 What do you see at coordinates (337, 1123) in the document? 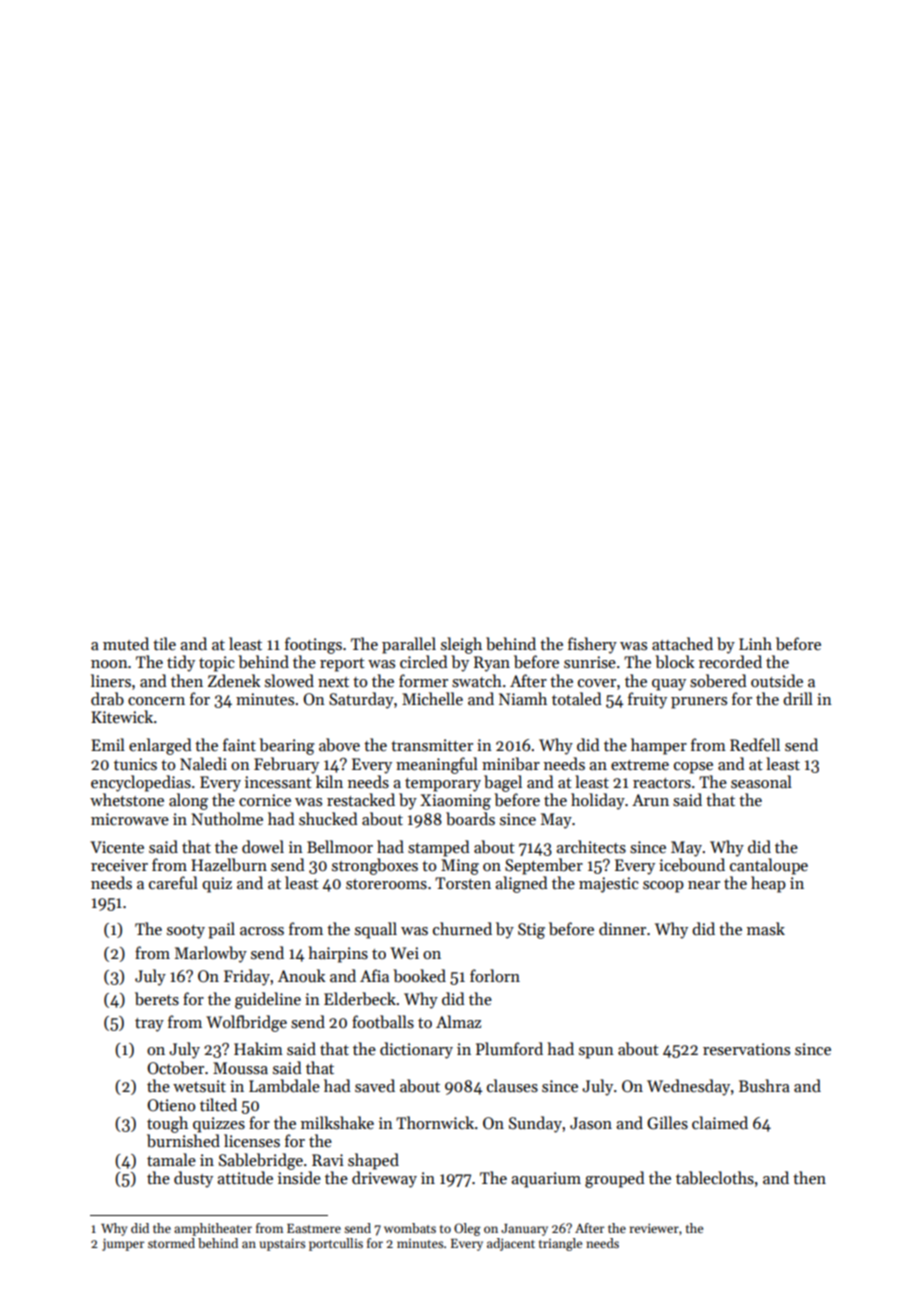
I see `milkshake` at bounding box center [337, 1123].
